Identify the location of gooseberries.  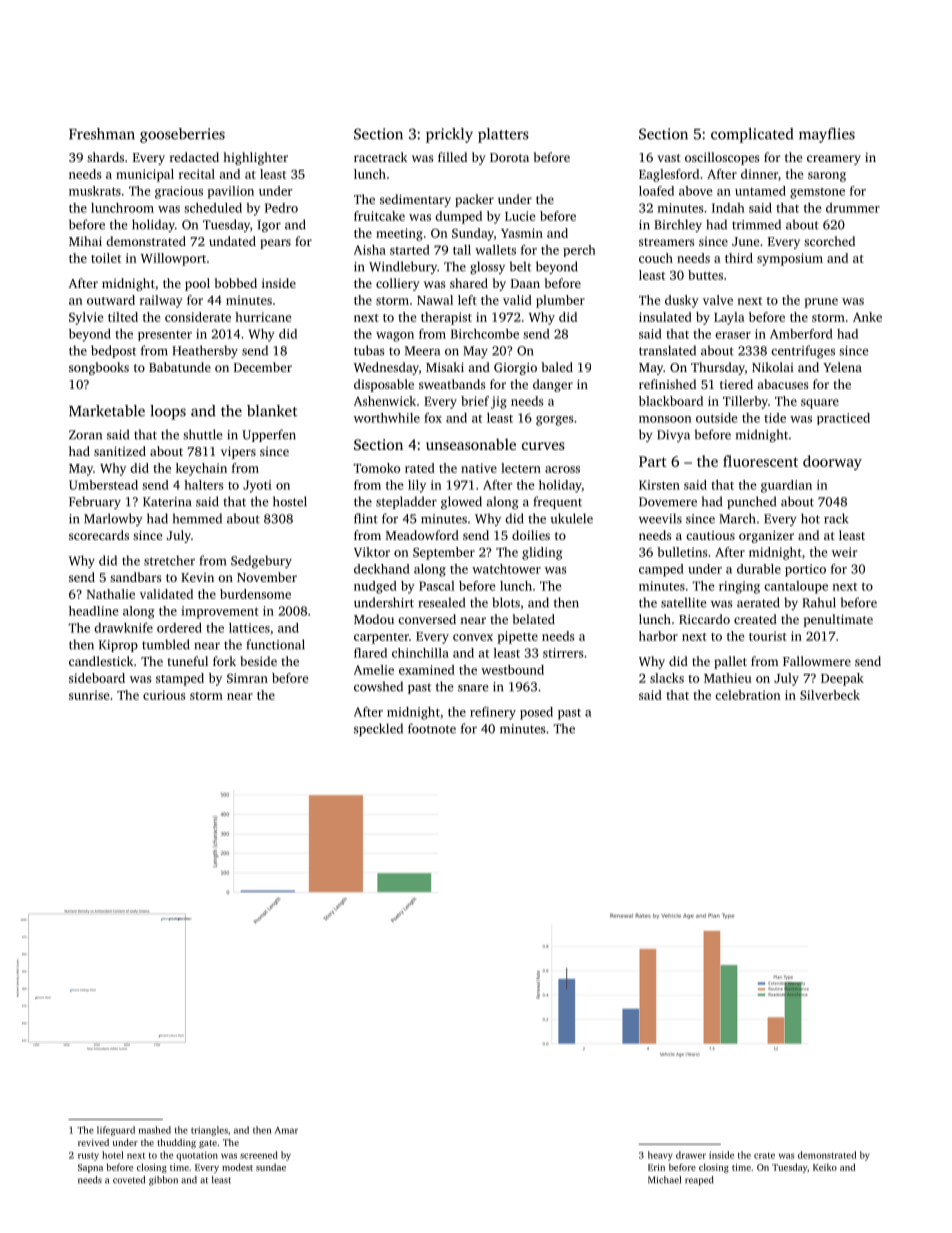
(182, 135).
